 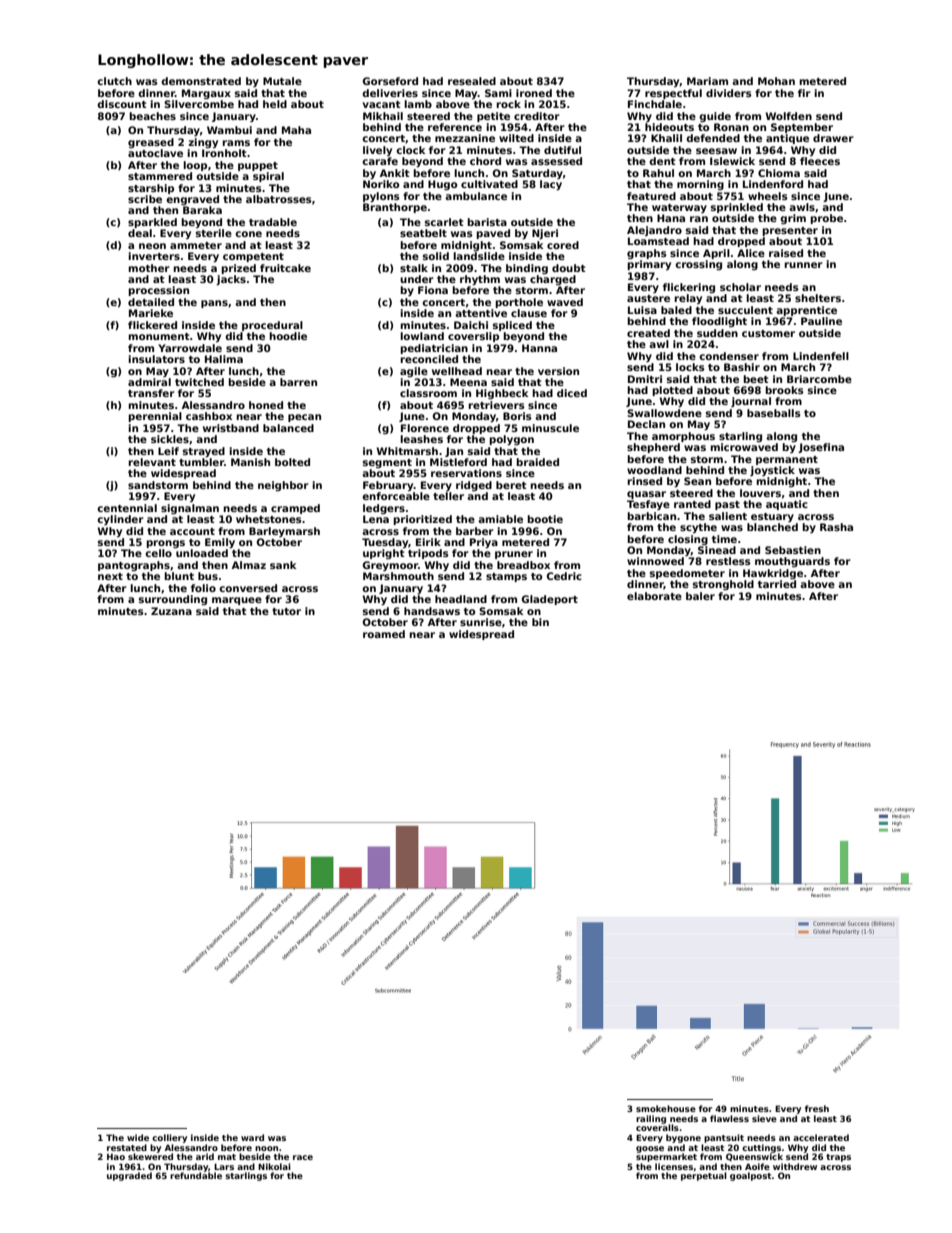 What do you see at coordinates (394, 173) in the image?
I see `Ankit` at bounding box center [394, 173].
